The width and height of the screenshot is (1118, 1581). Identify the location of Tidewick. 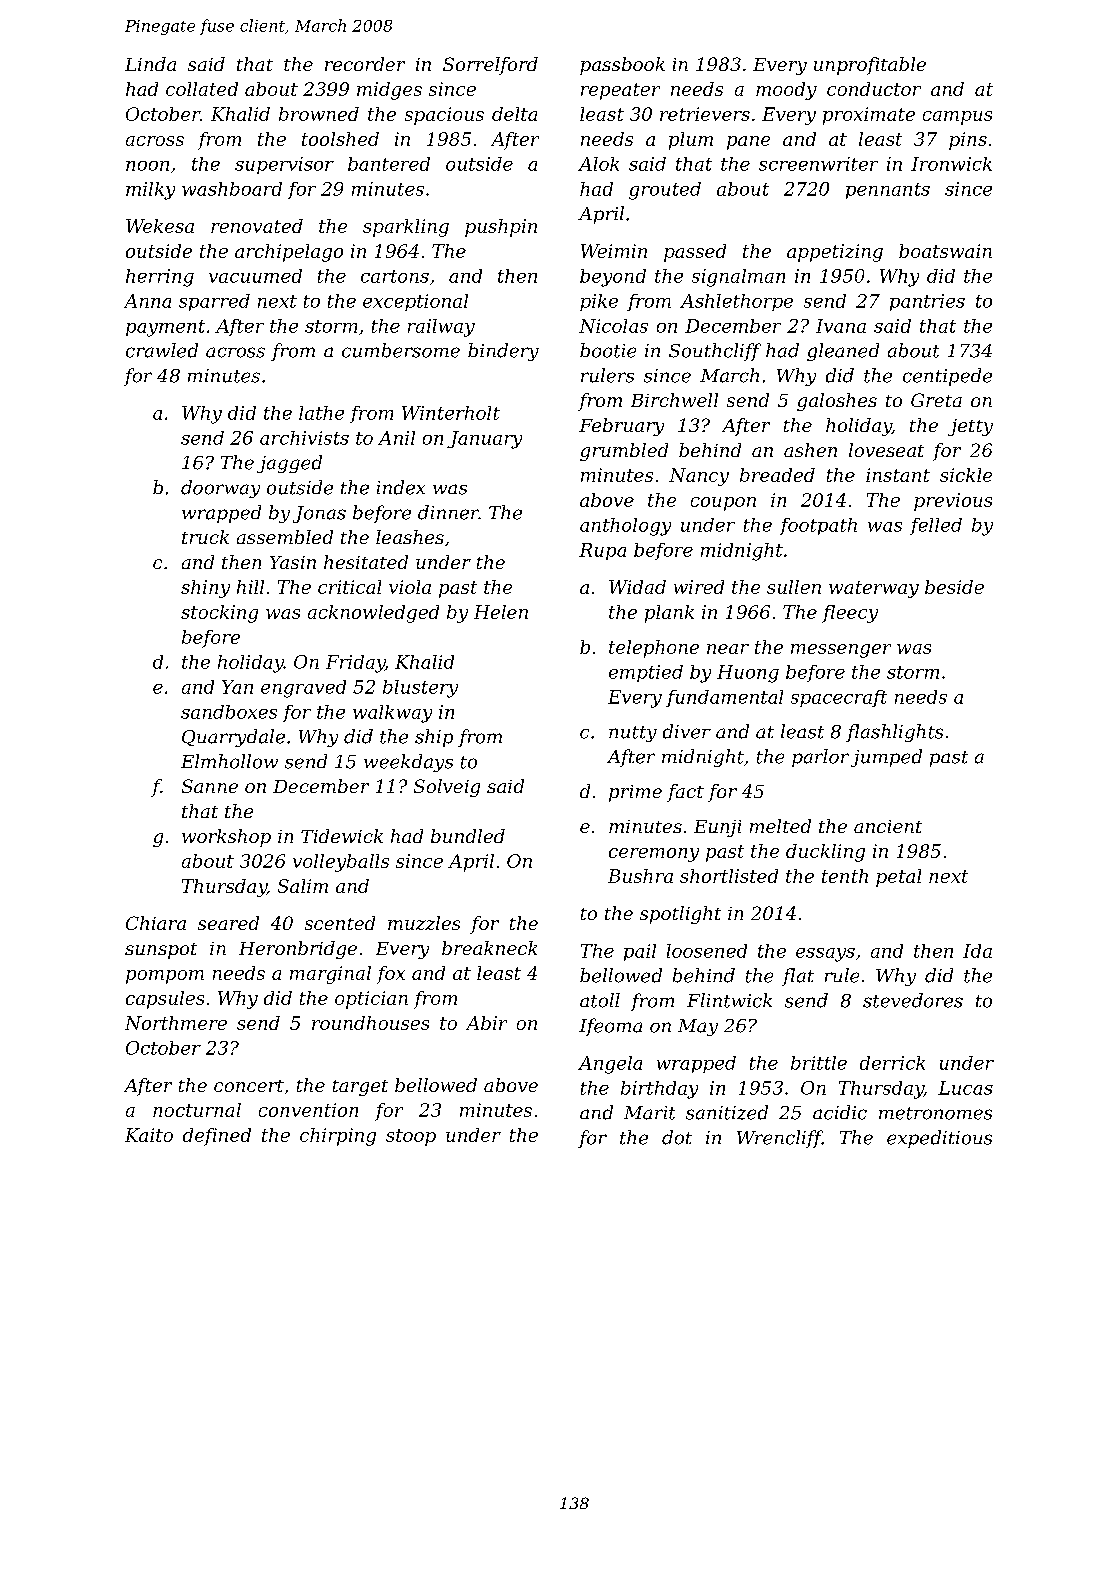
(342, 836).
